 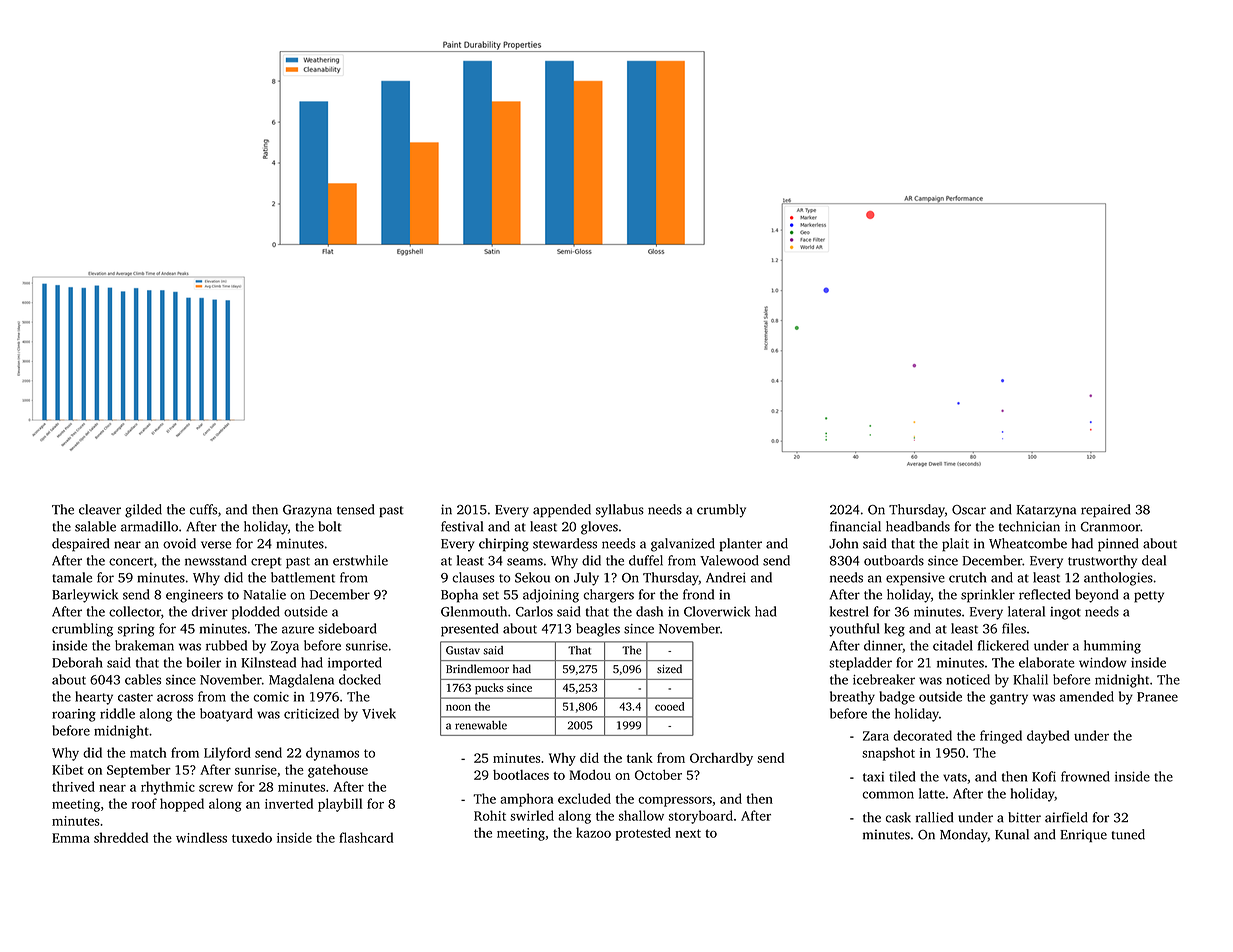 What do you see at coordinates (849, 611) in the page?
I see `kestrel` at bounding box center [849, 611].
